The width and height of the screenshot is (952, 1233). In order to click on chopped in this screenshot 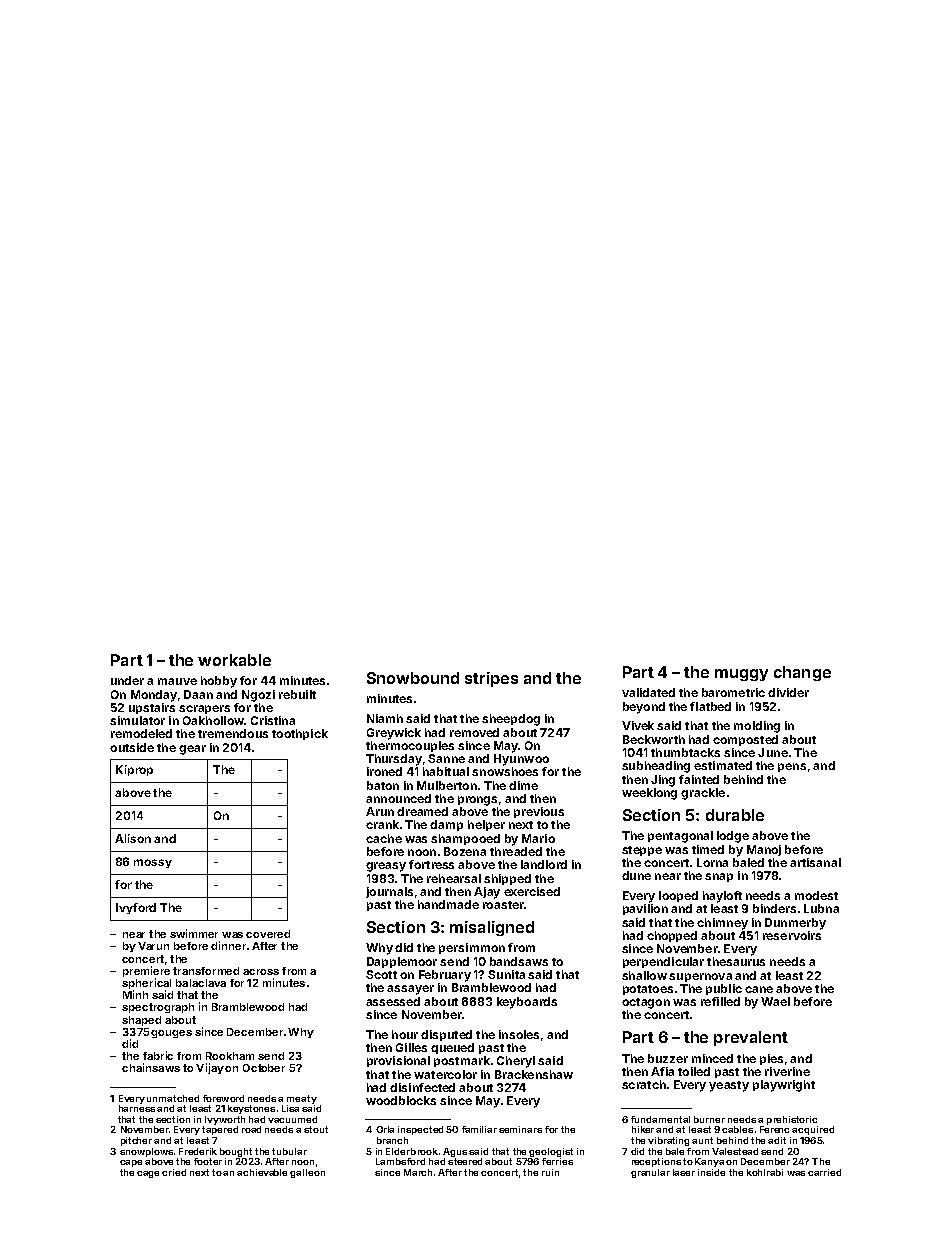, I will do `click(672, 936)`.
